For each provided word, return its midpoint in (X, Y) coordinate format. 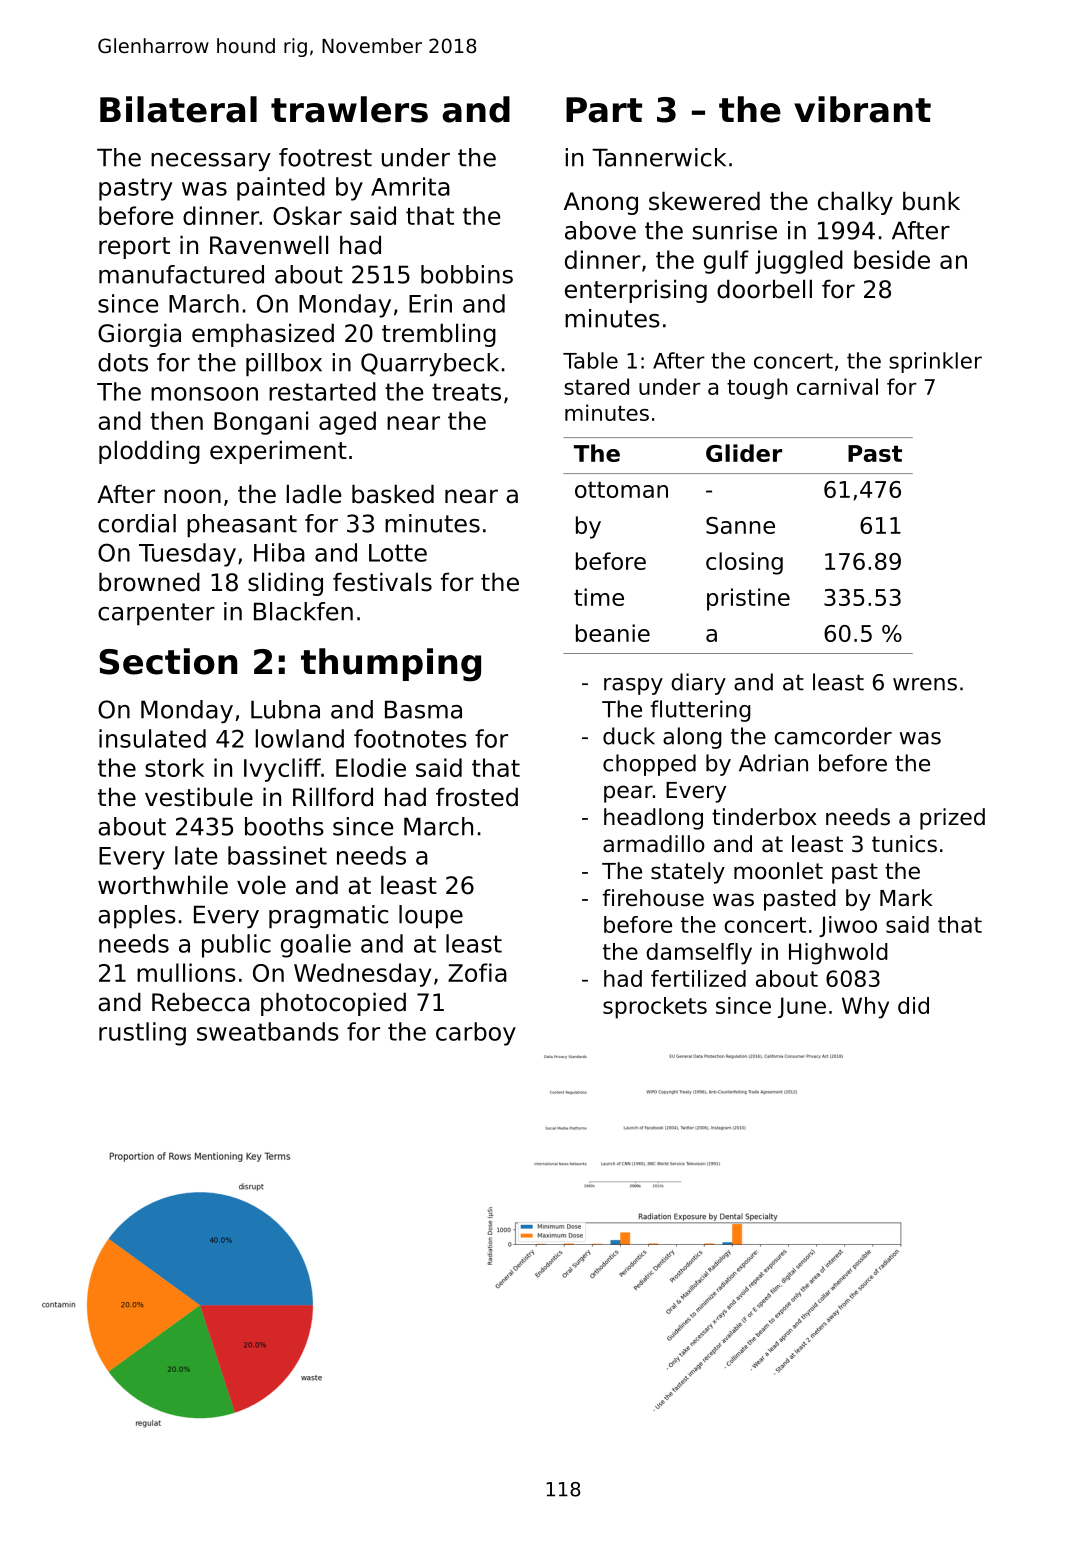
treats (466, 392)
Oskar (307, 215)
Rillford (333, 797)
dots (123, 362)
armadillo (654, 844)
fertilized (698, 978)
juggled (799, 262)
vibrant (862, 109)
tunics (904, 844)
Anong (601, 203)
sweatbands (268, 1031)
